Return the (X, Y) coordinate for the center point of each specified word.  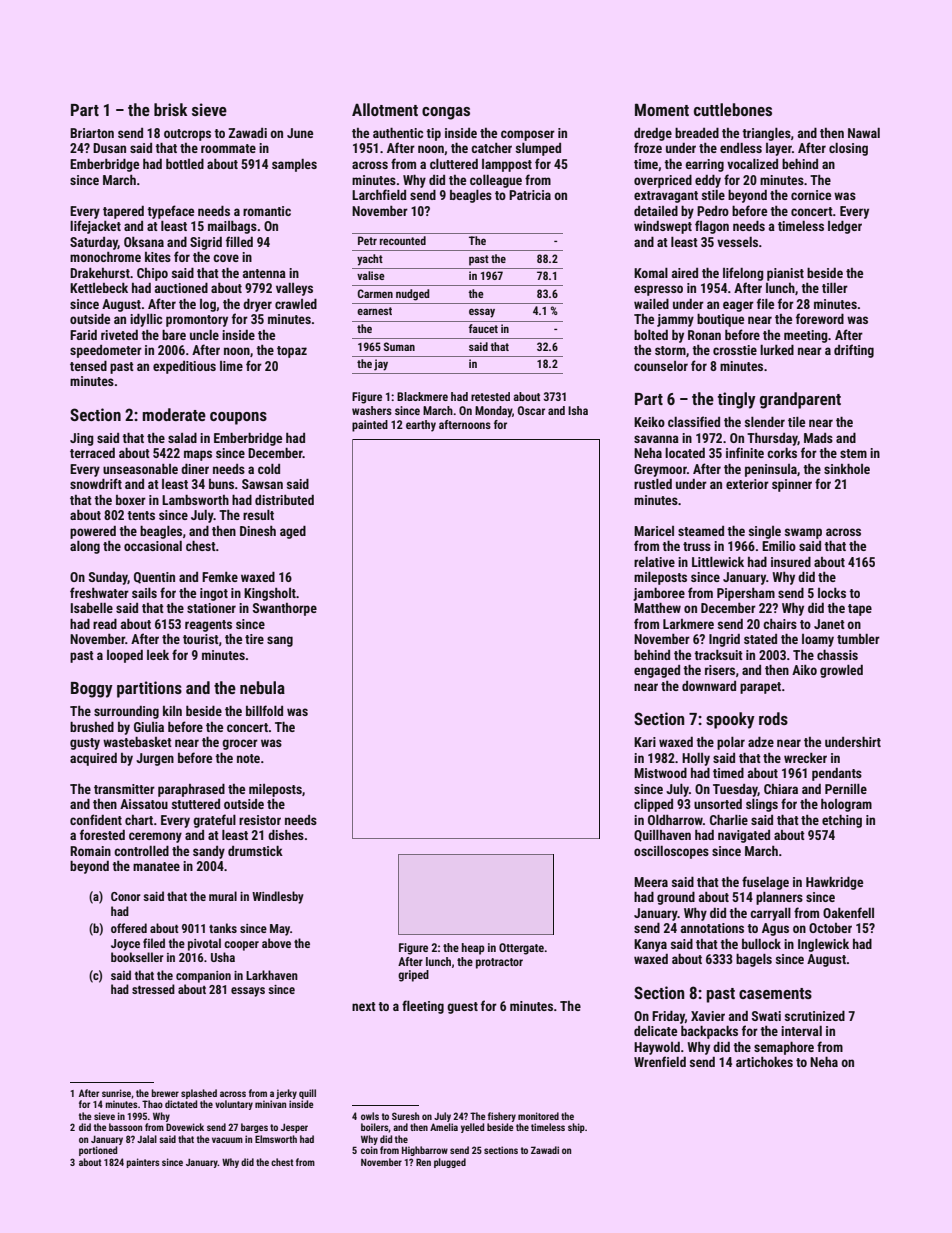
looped (125, 656)
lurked (777, 350)
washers (372, 410)
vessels (737, 242)
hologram (846, 805)
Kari (645, 742)
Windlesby (278, 897)
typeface (170, 212)
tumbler (858, 639)
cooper (241, 946)
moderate (174, 414)
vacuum (227, 1140)
